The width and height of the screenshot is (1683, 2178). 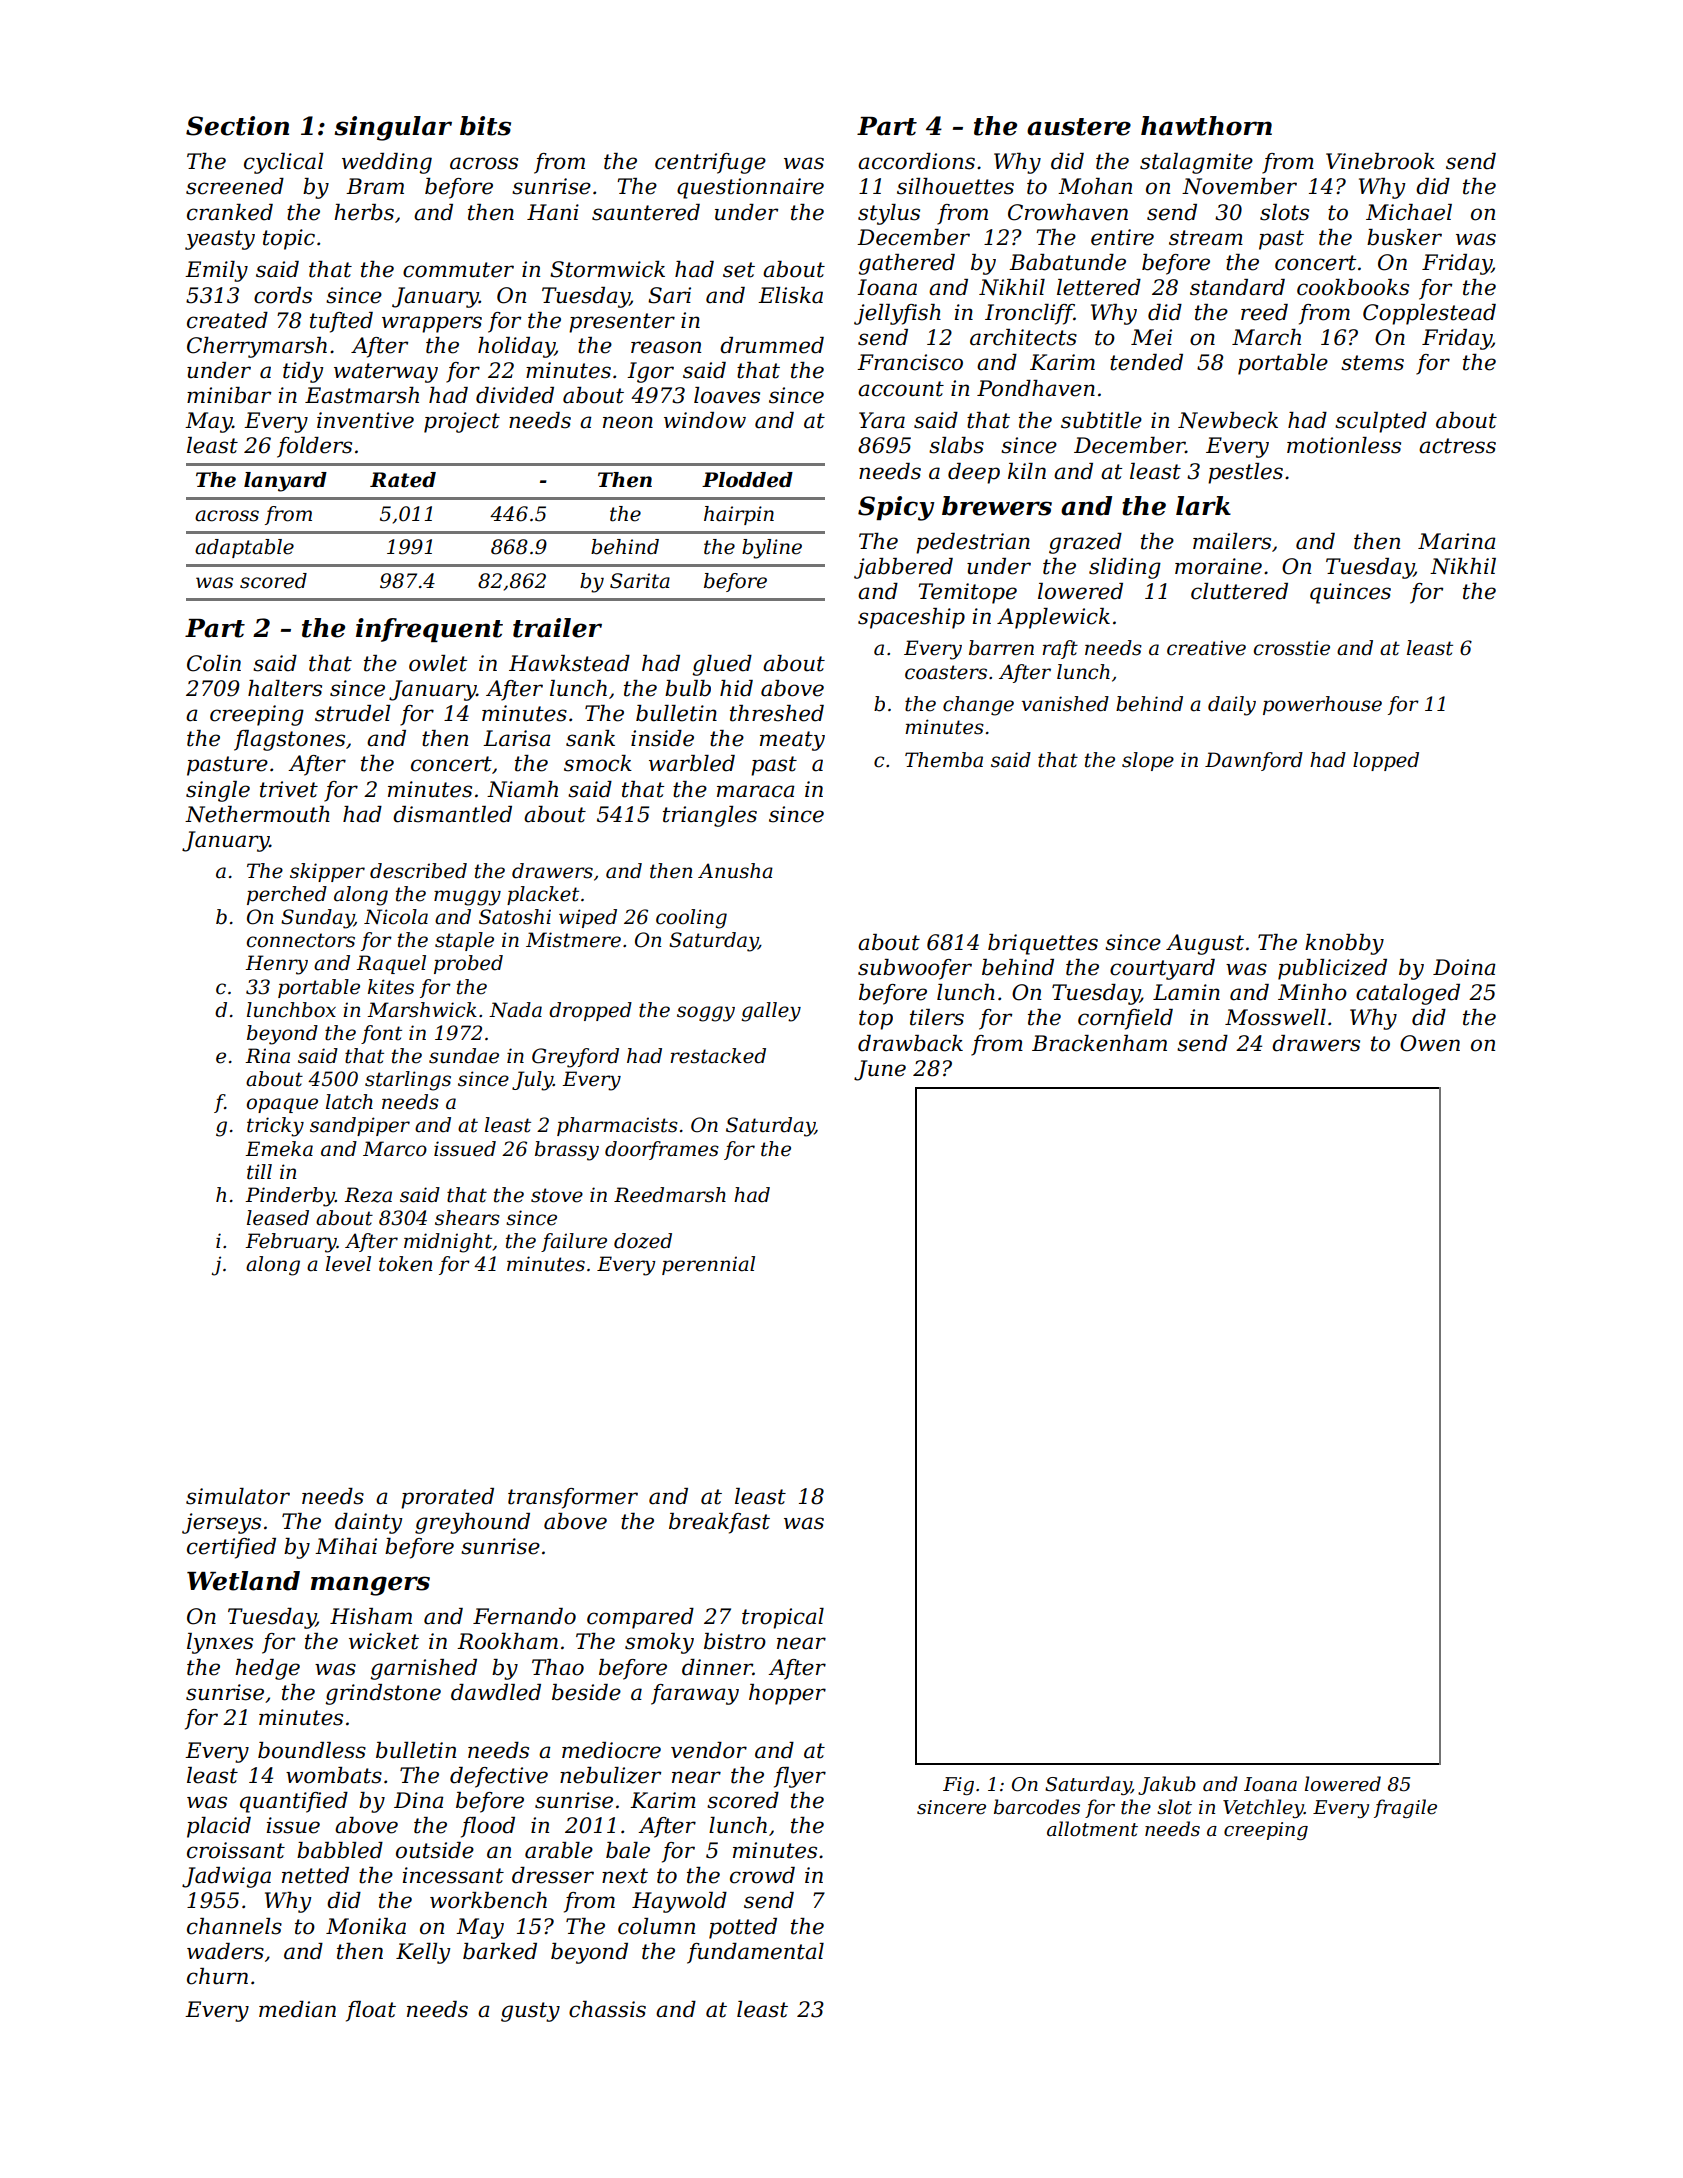 What do you see at coordinates (244, 548) in the screenshot?
I see `adaptable` at bounding box center [244, 548].
